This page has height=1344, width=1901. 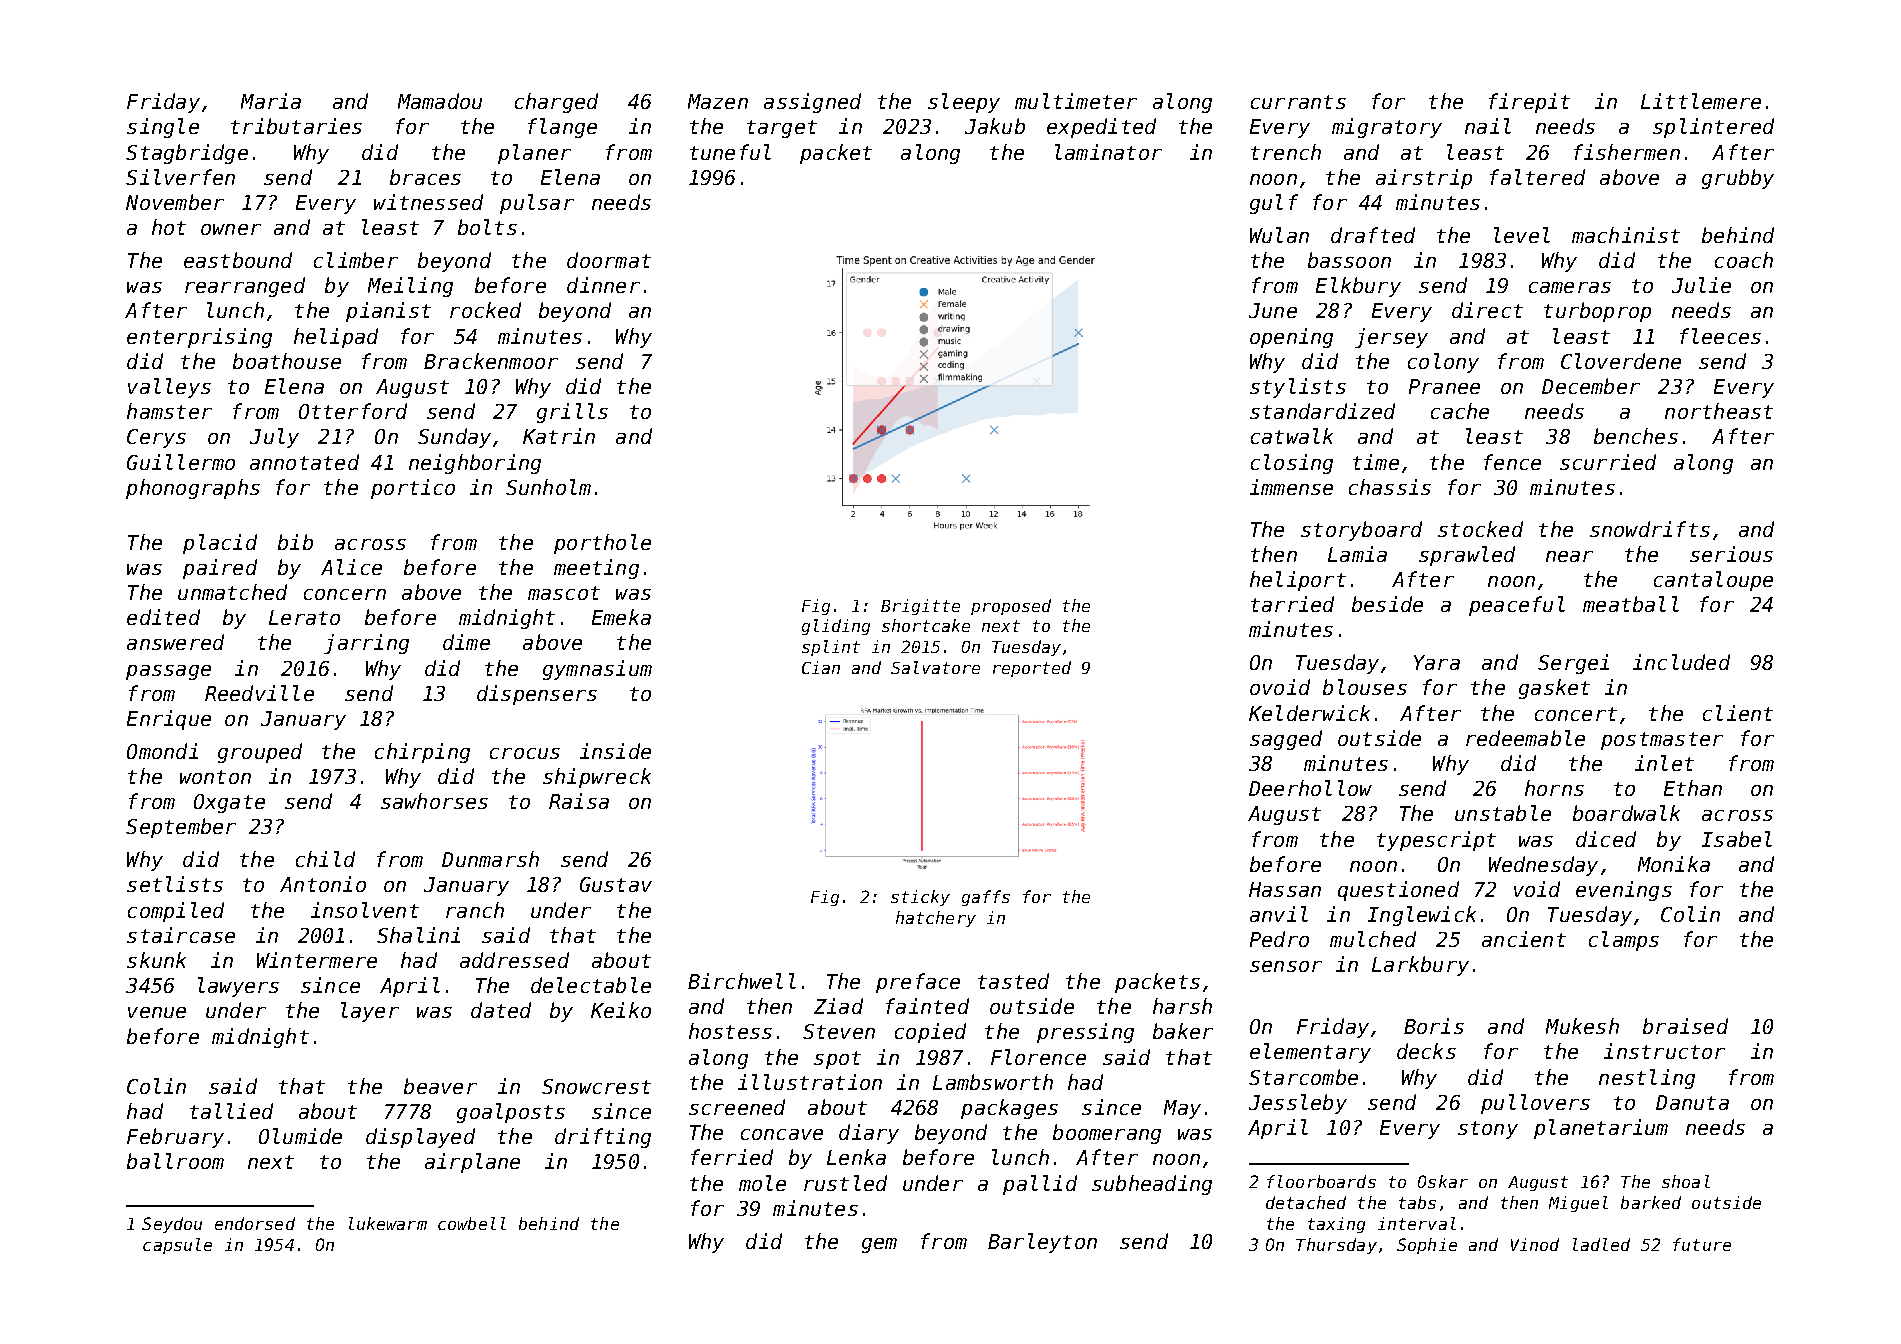 What do you see at coordinates (1582, 1026) in the page?
I see `Mukesh` at bounding box center [1582, 1026].
